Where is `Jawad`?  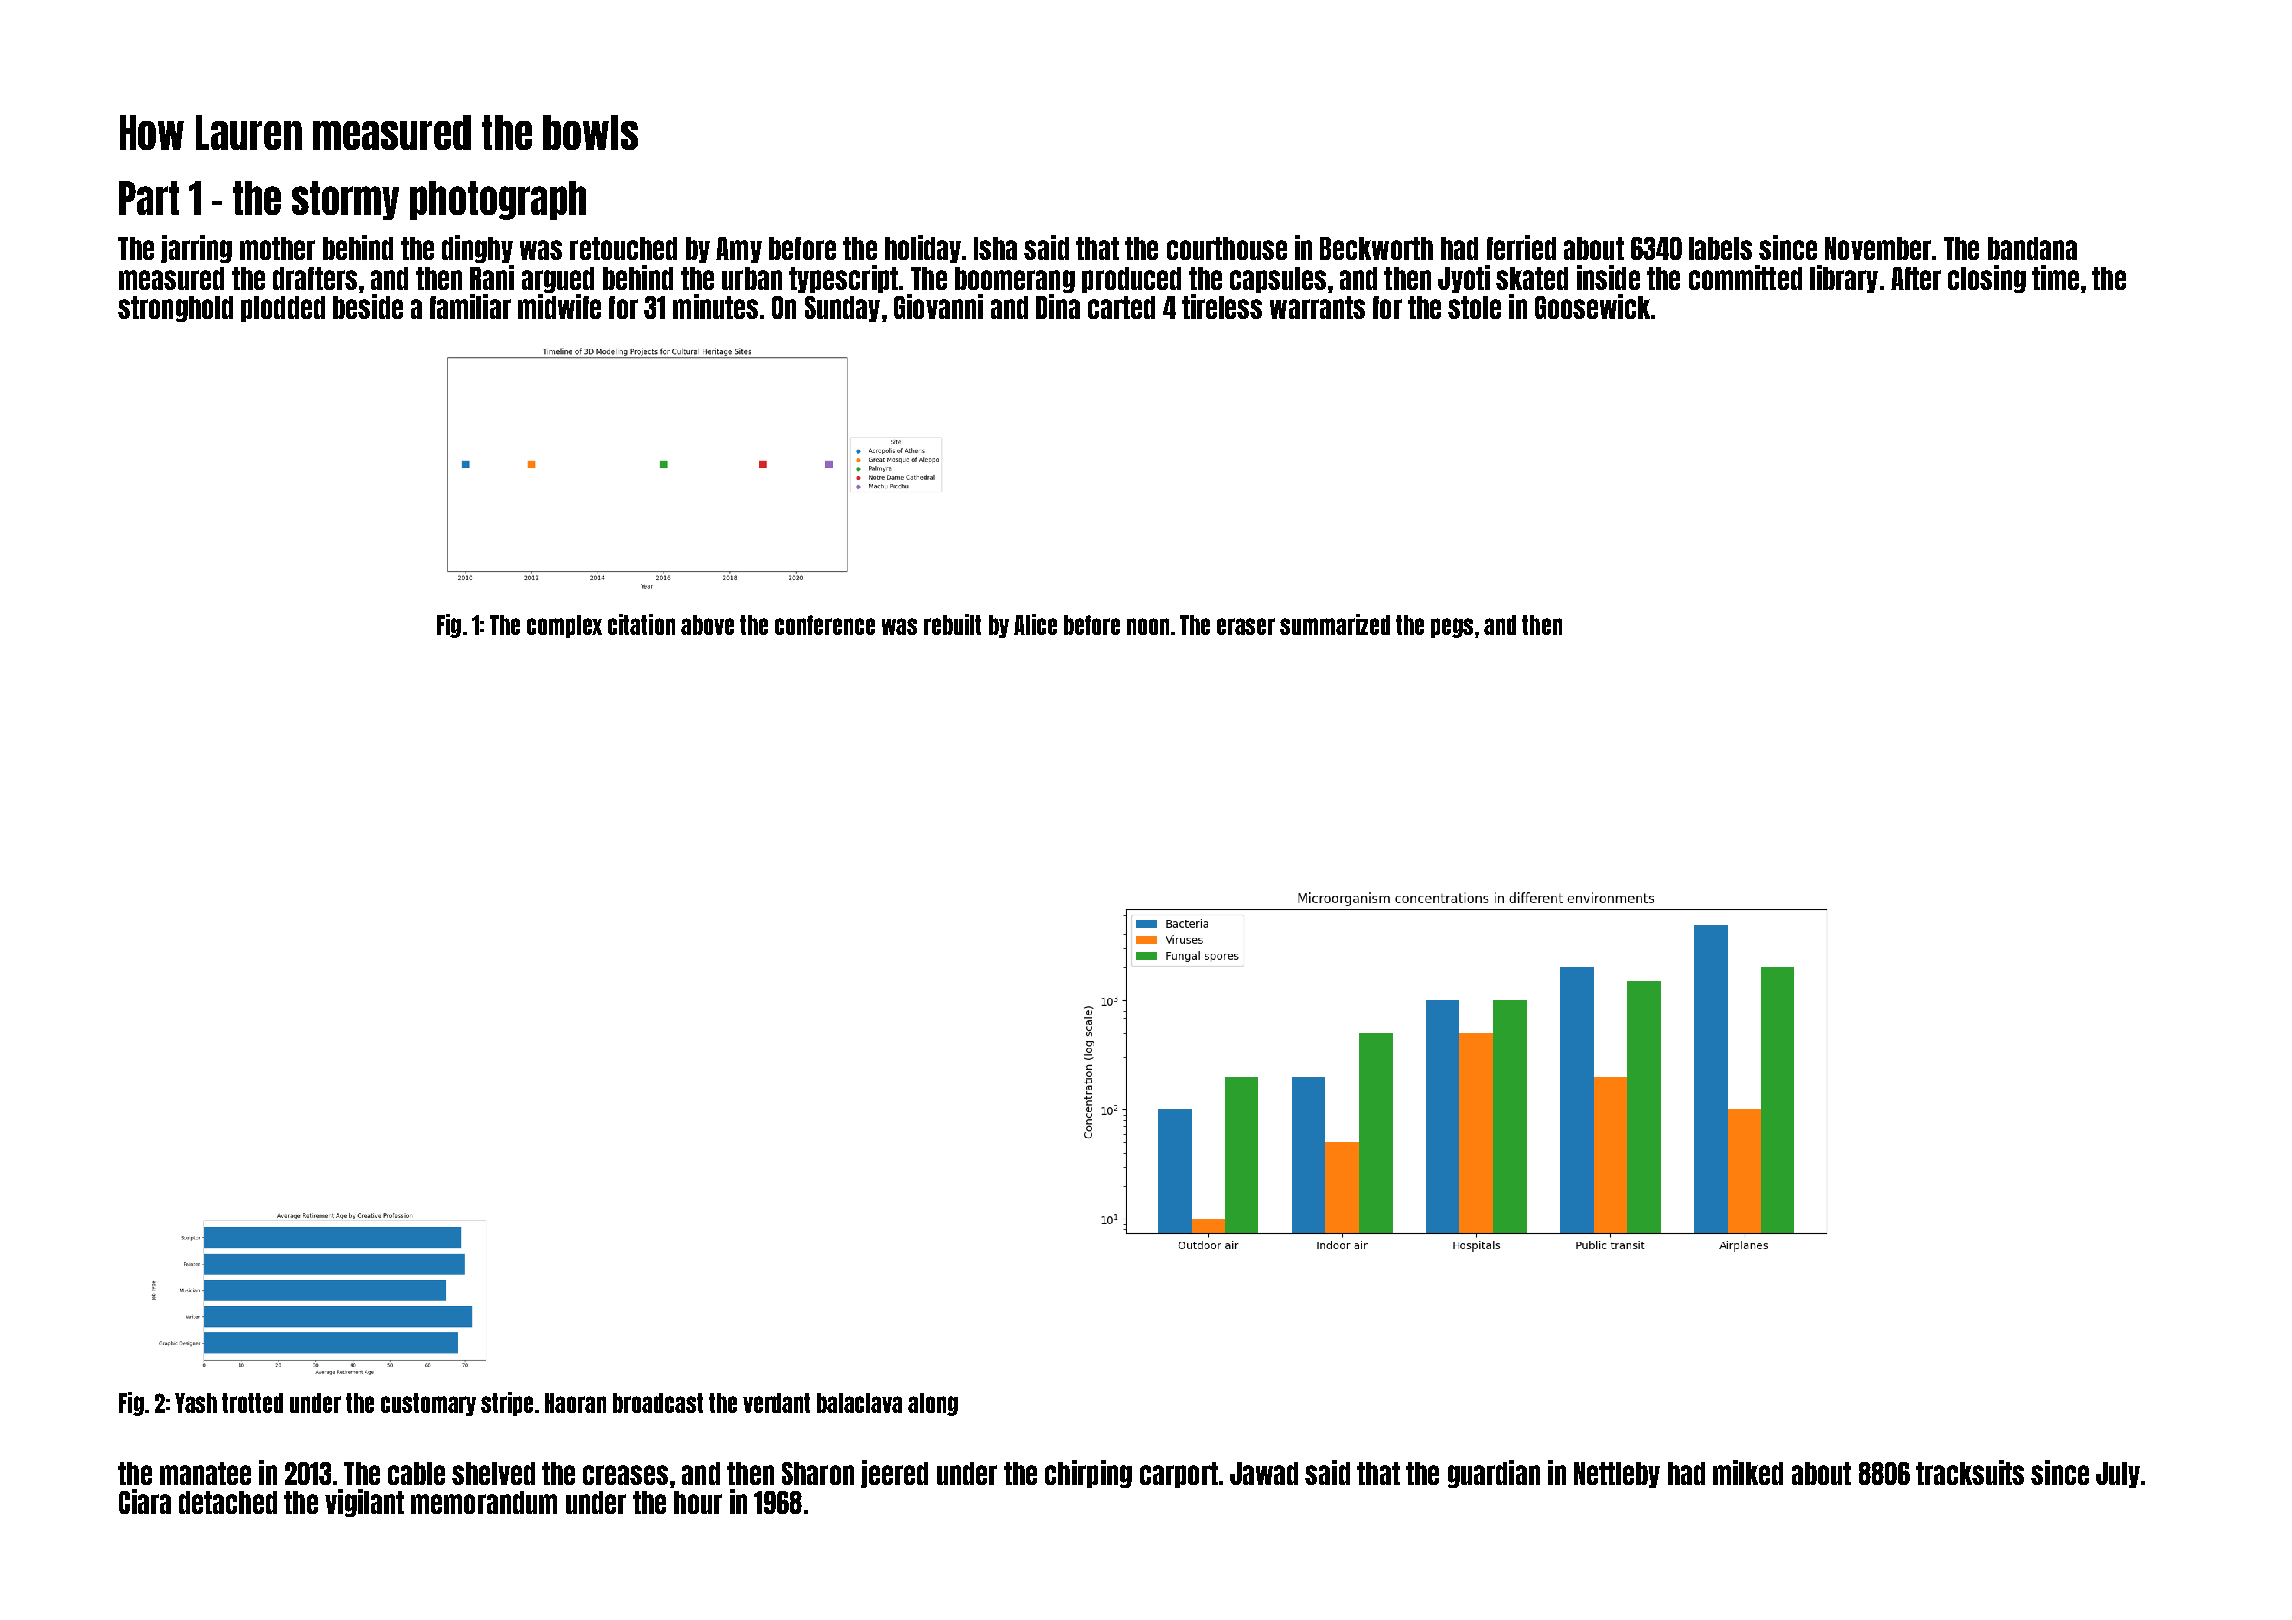
Jawad is located at coordinates (1264, 1473).
